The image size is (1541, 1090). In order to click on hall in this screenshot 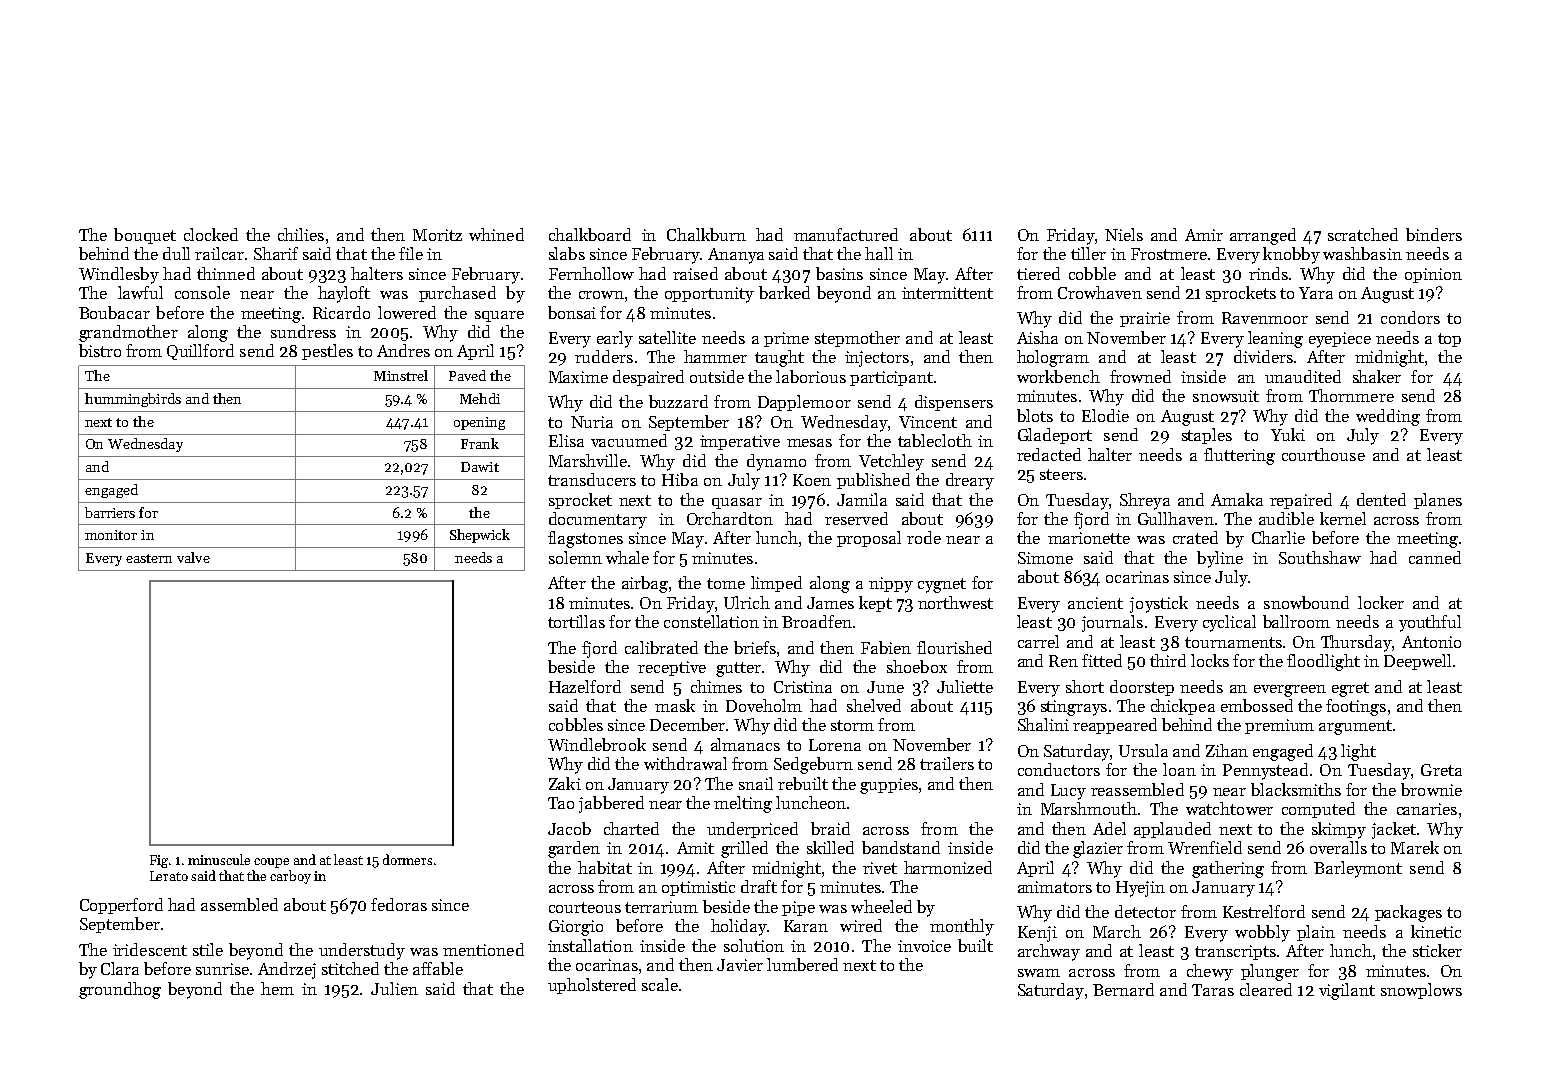, I will do `click(879, 253)`.
